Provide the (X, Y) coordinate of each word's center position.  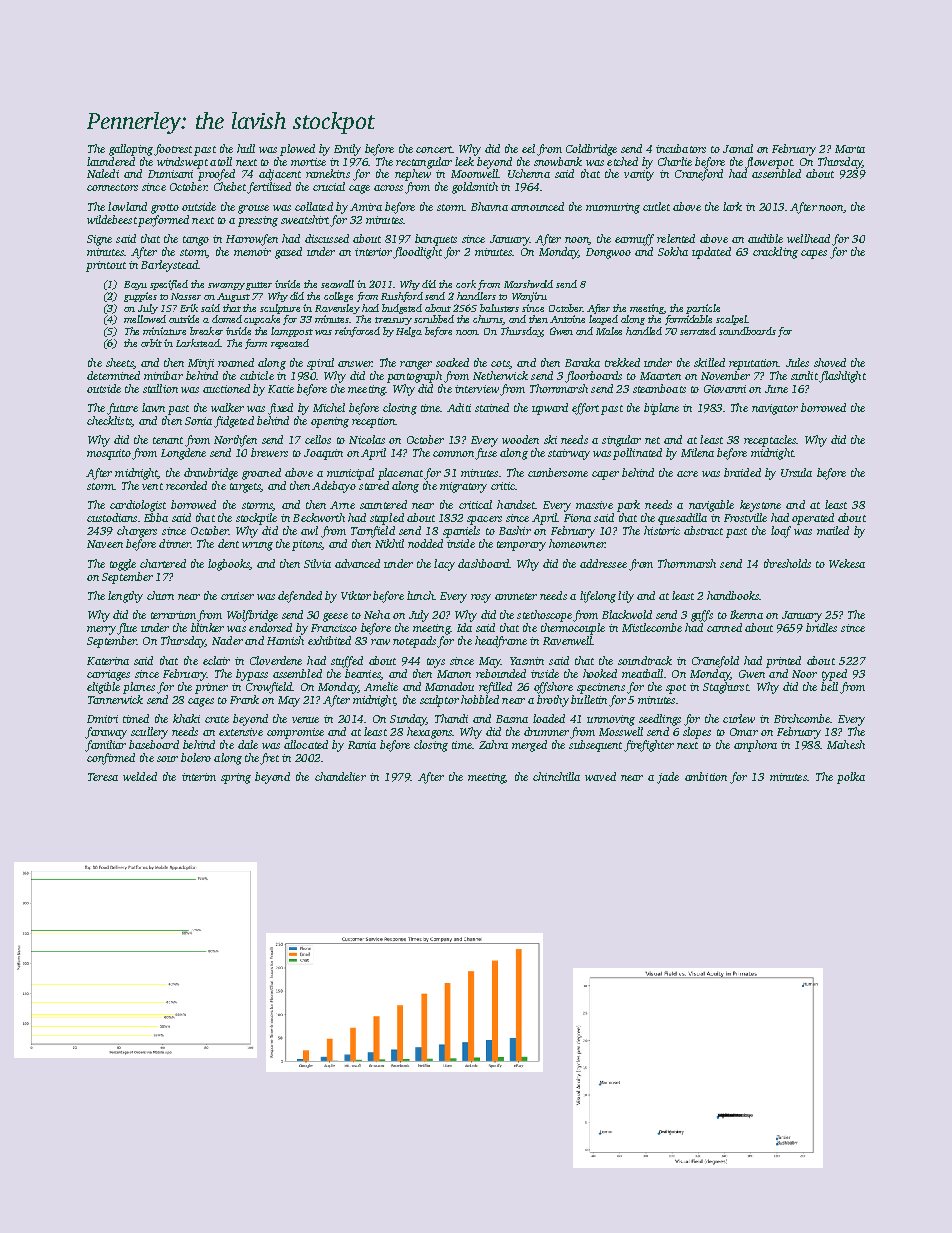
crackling (775, 253)
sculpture (280, 309)
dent (228, 543)
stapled (387, 519)
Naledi (103, 173)
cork (466, 284)
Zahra (493, 744)
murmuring (613, 208)
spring (236, 778)
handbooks (733, 595)
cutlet (656, 206)
